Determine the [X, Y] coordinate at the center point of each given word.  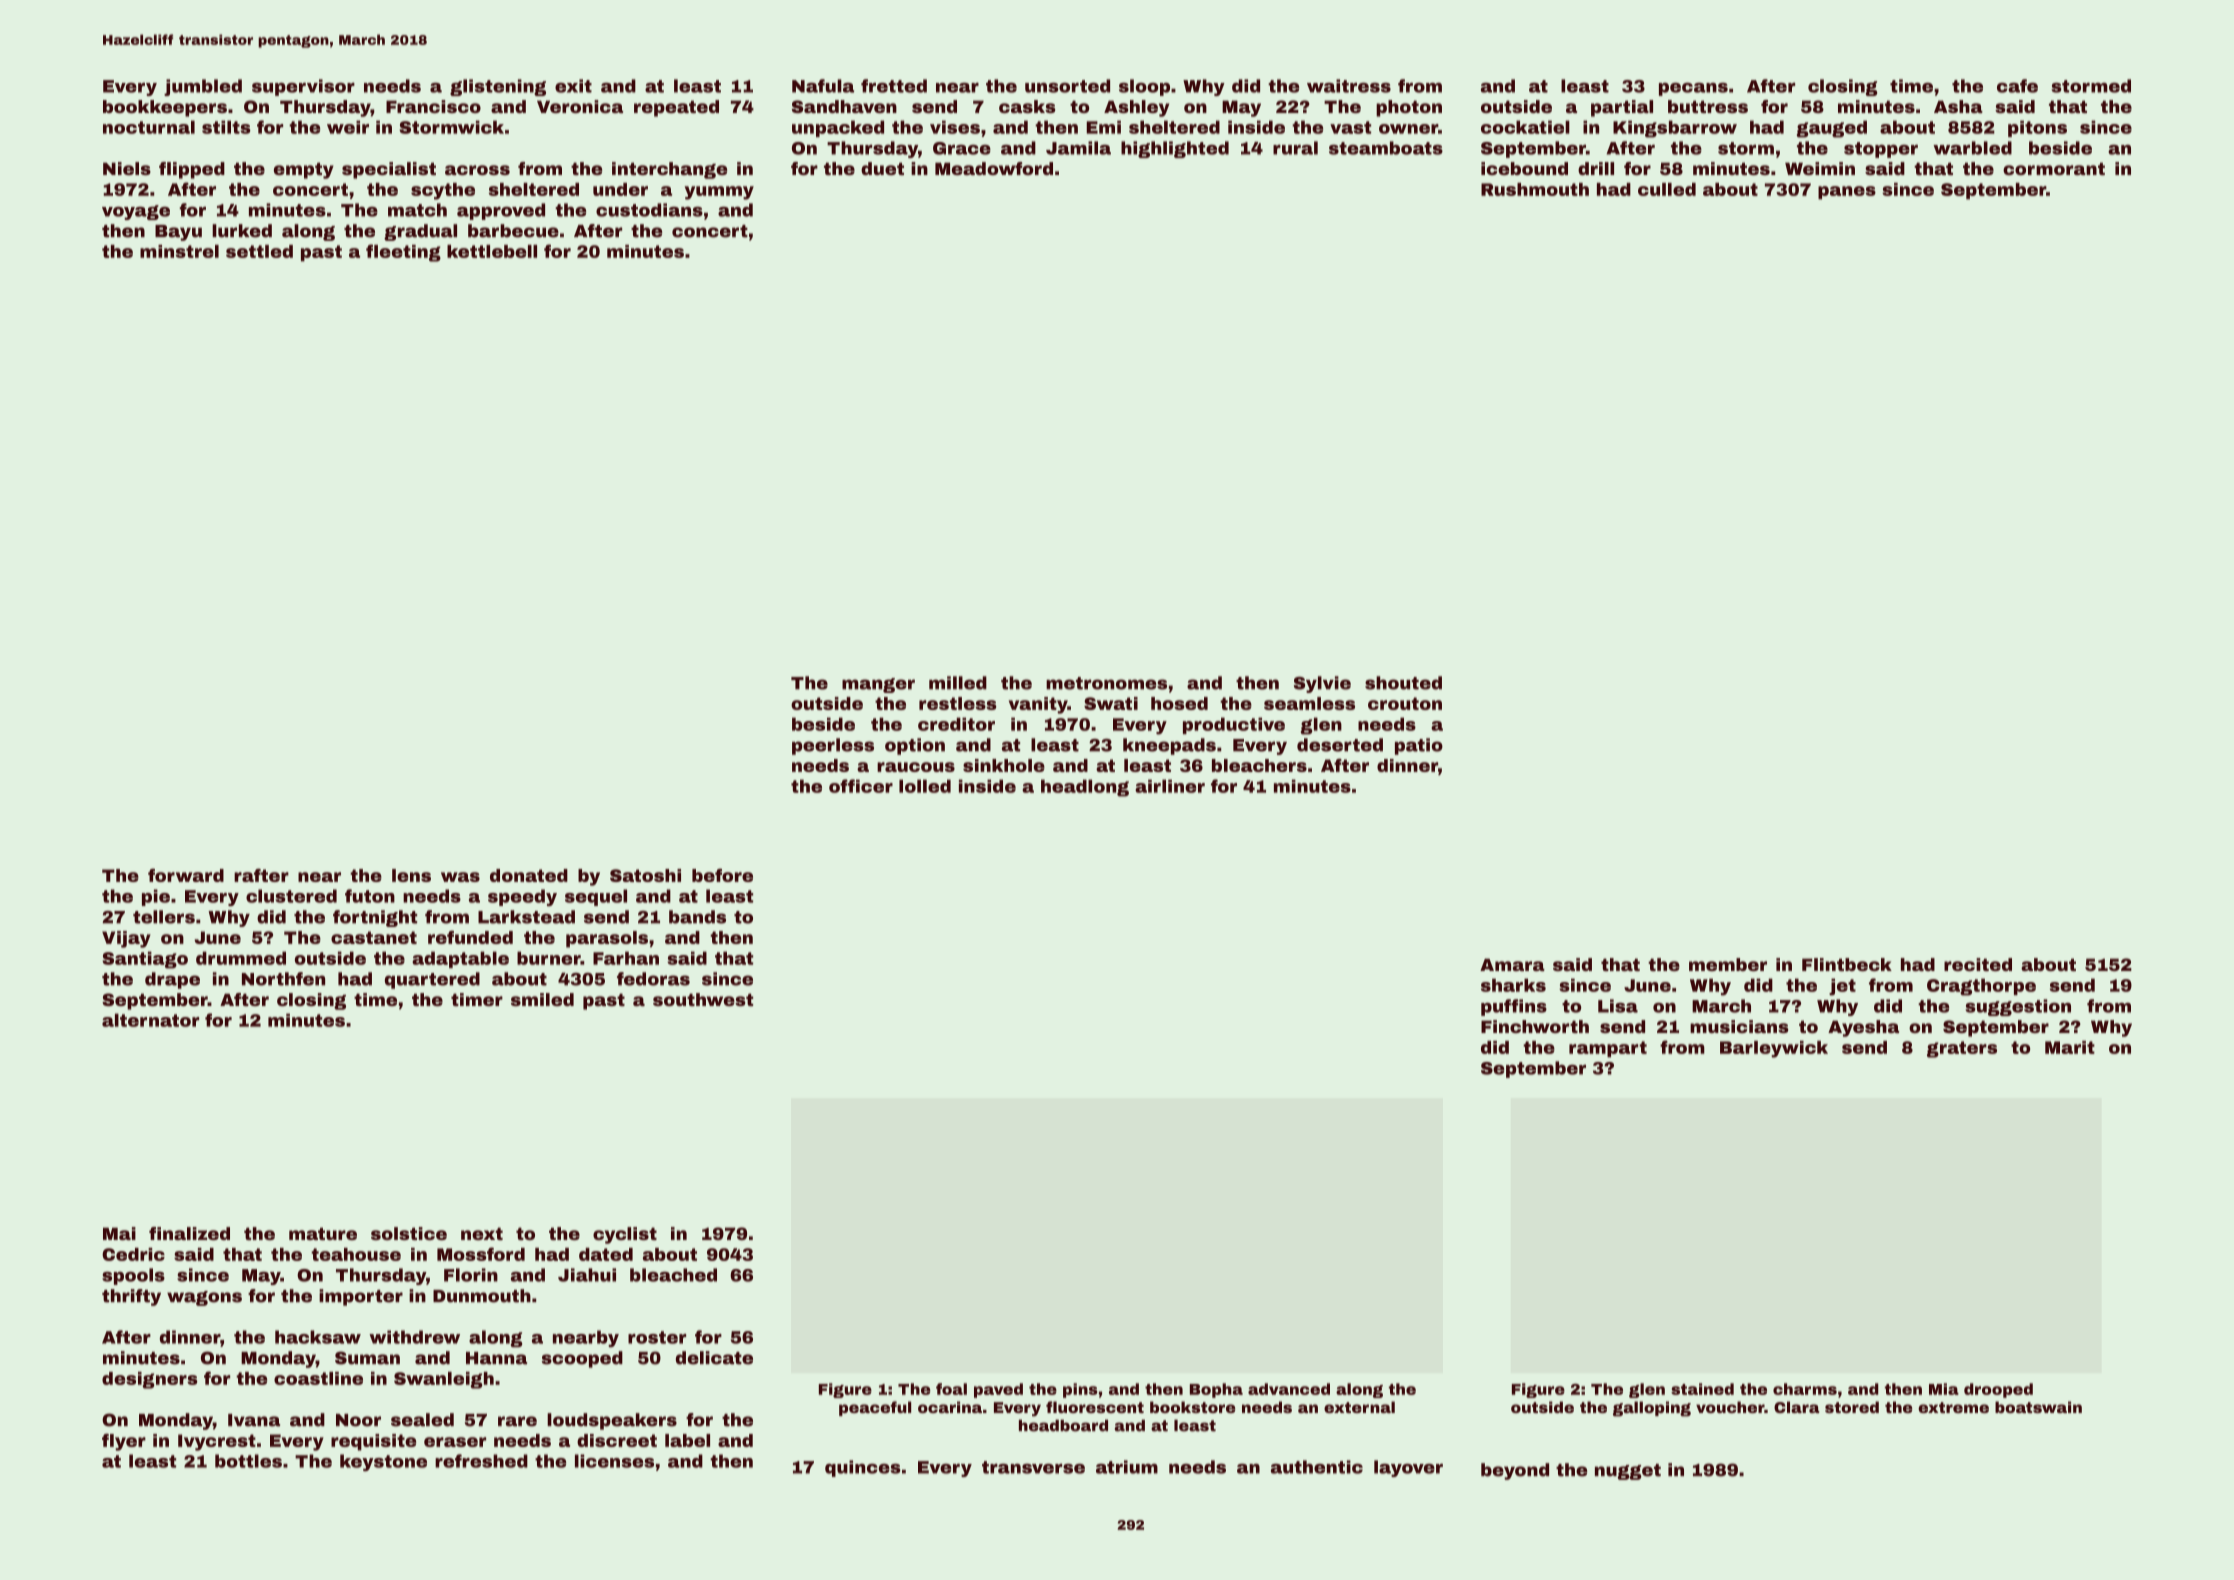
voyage [136, 212]
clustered [291, 896]
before [722, 875]
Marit [2070, 1047]
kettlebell [492, 251]
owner [1408, 129]
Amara [1512, 964]
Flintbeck [1847, 964]
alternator [150, 1020]
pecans [1693, 89]
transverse [1033, 1467]
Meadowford [994, 168]
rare [517, 1421]
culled [1667, 189]
